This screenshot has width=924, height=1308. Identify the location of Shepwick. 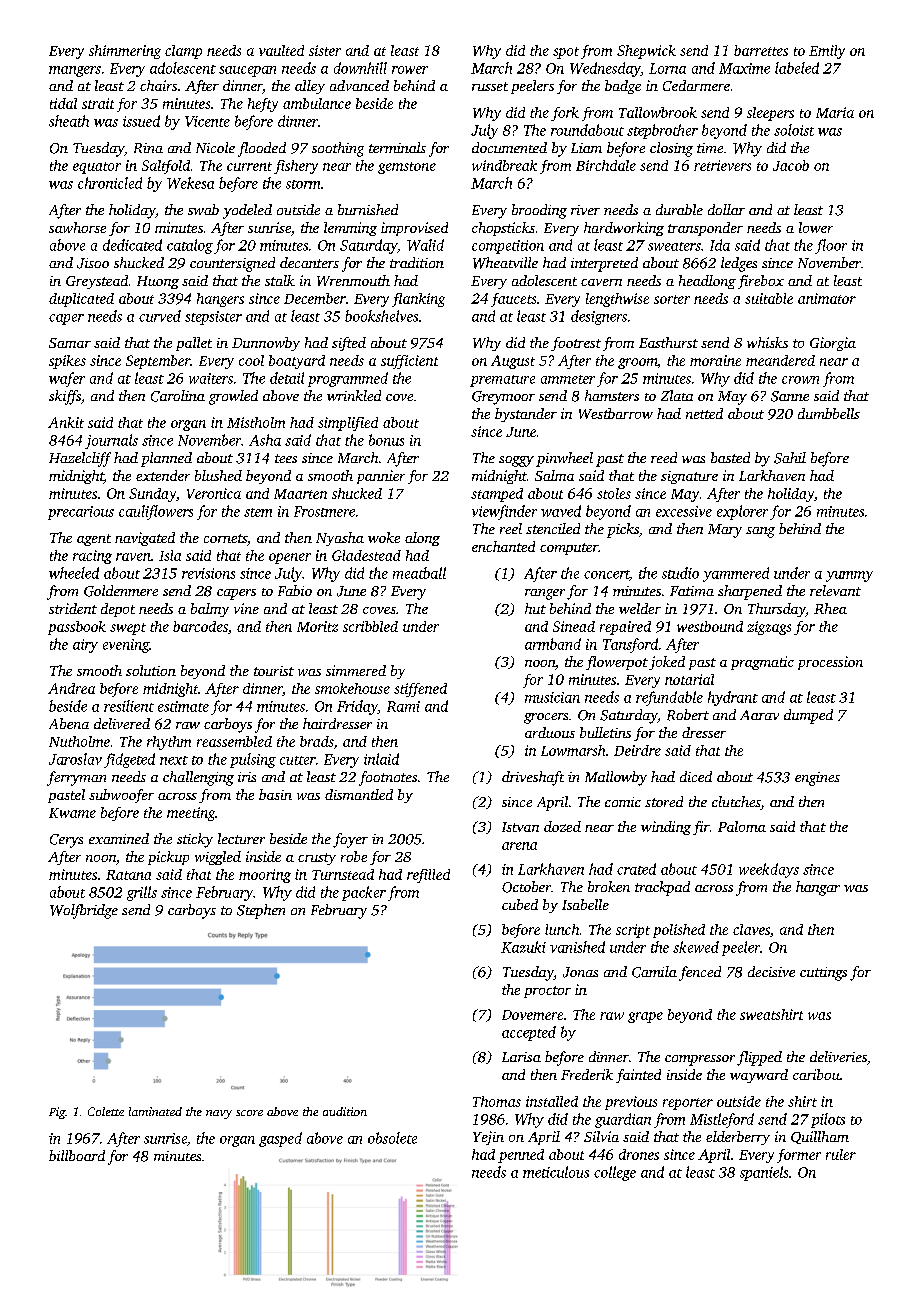
(646, 52).
